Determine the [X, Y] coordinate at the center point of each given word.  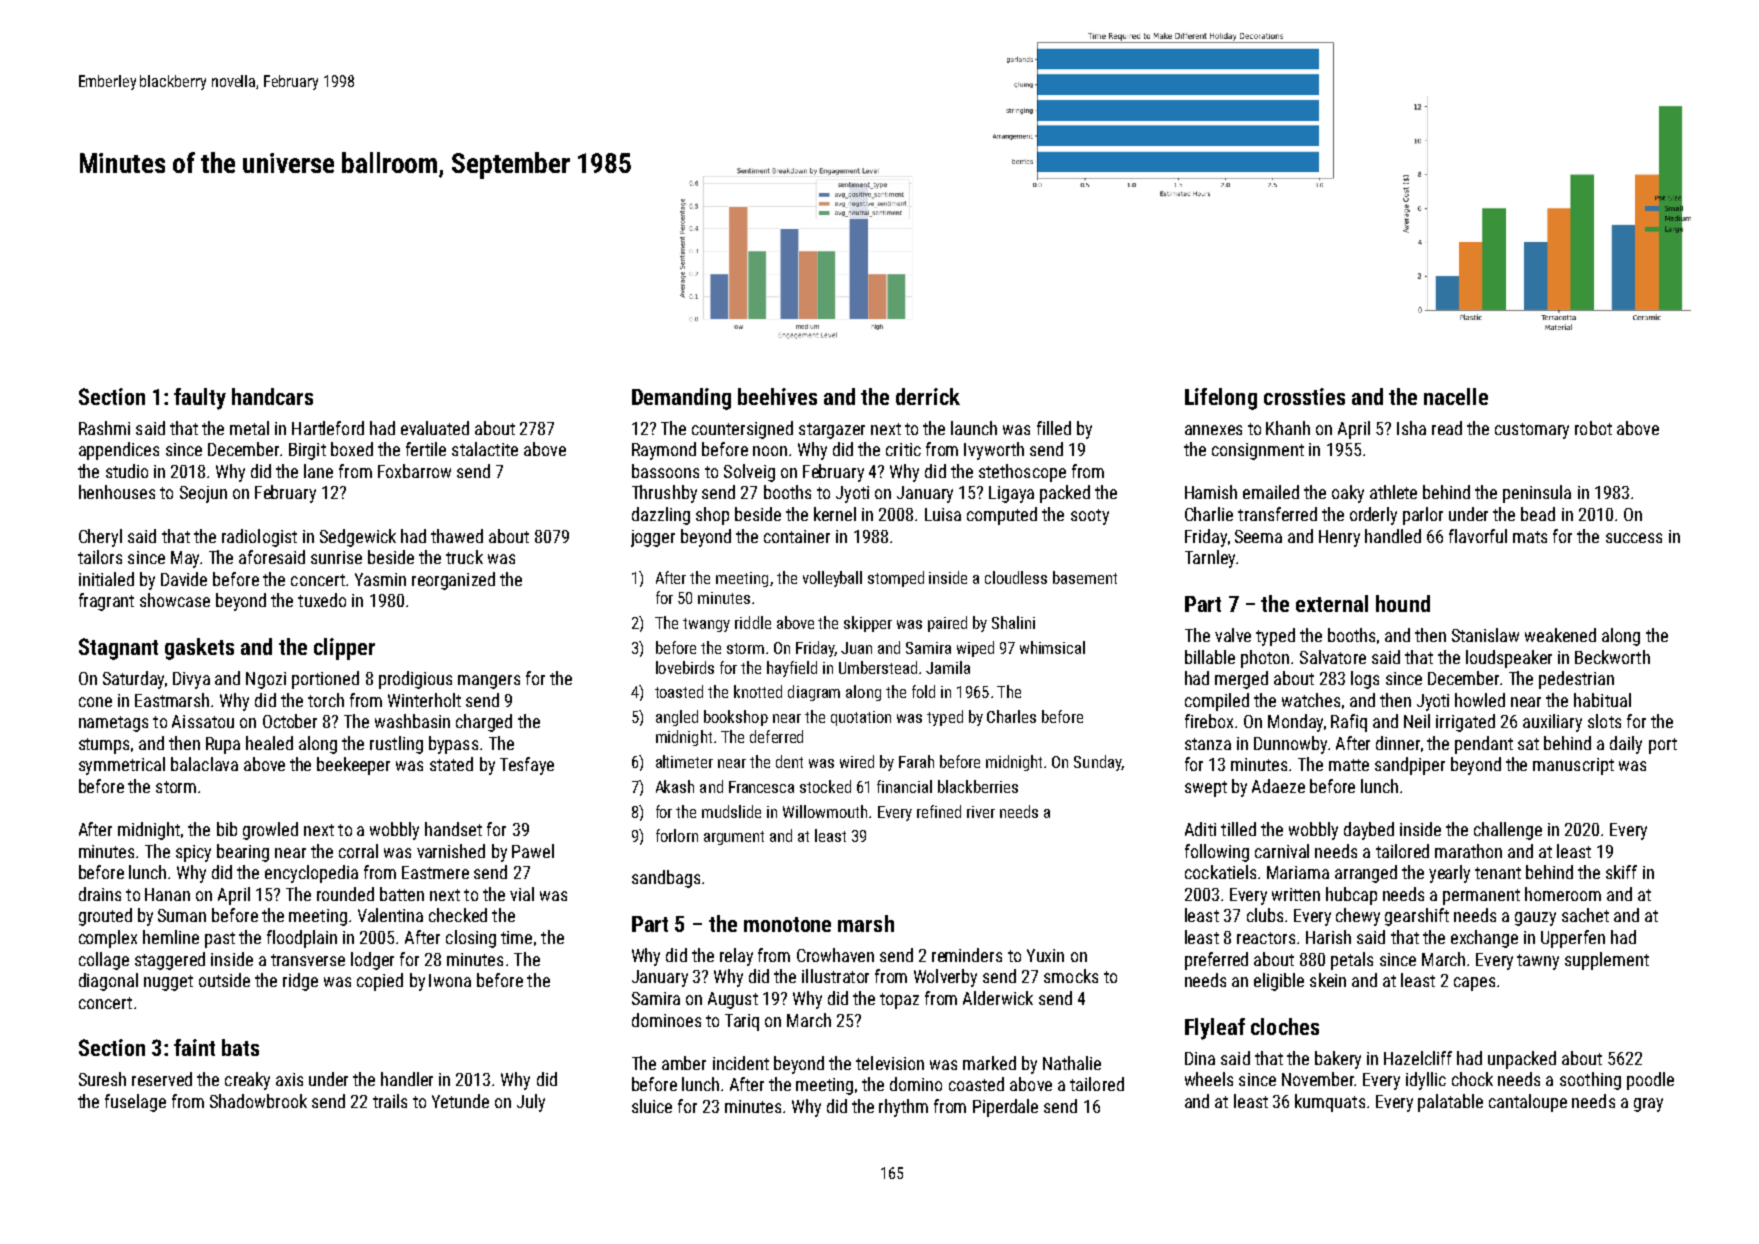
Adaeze [1278, 786]
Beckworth [1612, 657]
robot [1593, 428]
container [797, 536]
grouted [105, 917]
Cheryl [100, 538]
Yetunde [460, 1101]
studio [127, 471]
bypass [453, 745]
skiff [1621, 872]
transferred [1277, 514]
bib [227, 829]
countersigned [742, 430]
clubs [1265, 915]
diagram [814, 693]
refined [939, 811]
